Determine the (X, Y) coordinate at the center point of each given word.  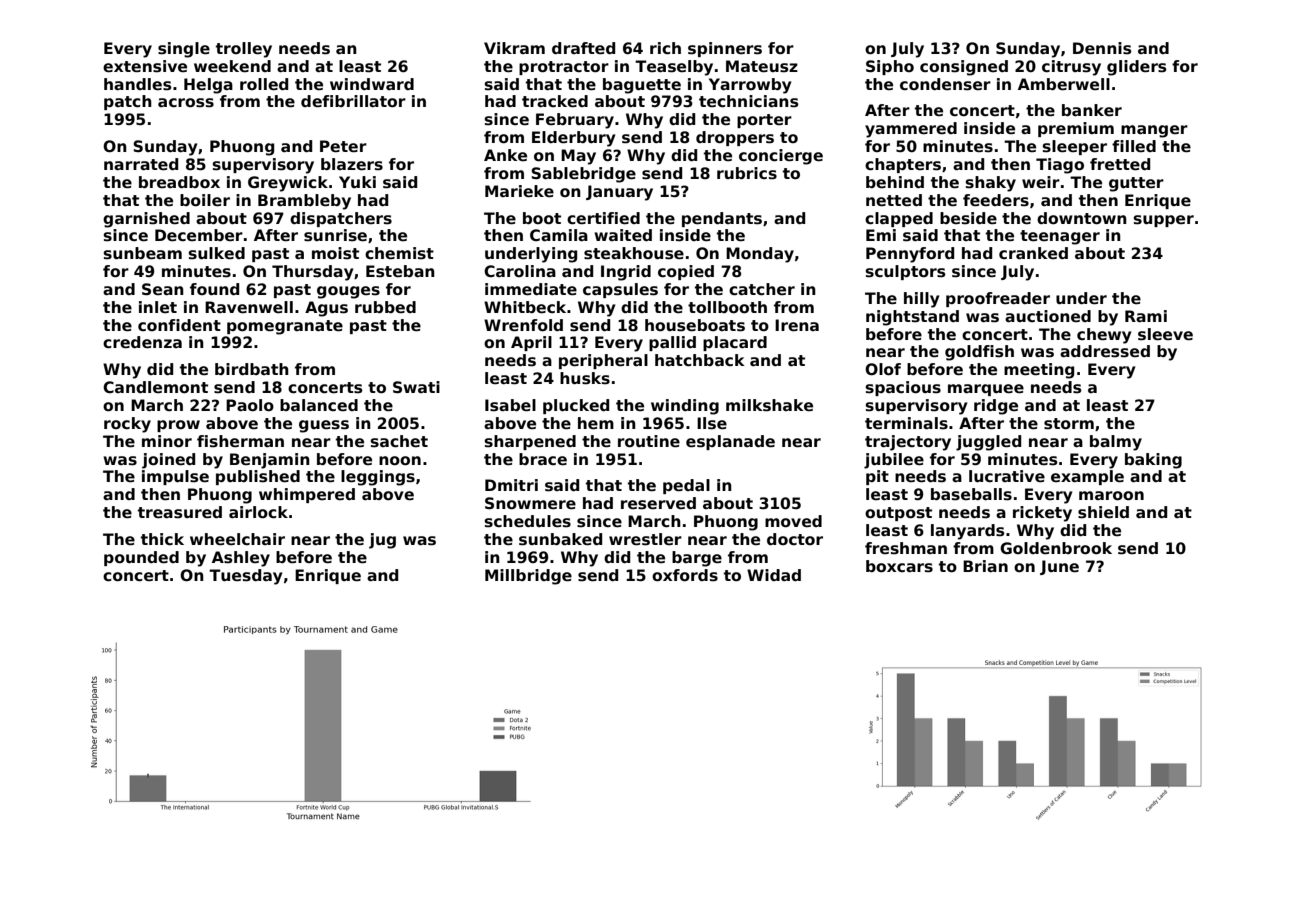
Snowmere (530, 503)
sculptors (905, 272)
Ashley (241, 559)
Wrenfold (523, 325)
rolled (264, 84)
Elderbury (573, 139)
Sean (163, 289)
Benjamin (270, 461)
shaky (991, 184)
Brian (985, 566)
